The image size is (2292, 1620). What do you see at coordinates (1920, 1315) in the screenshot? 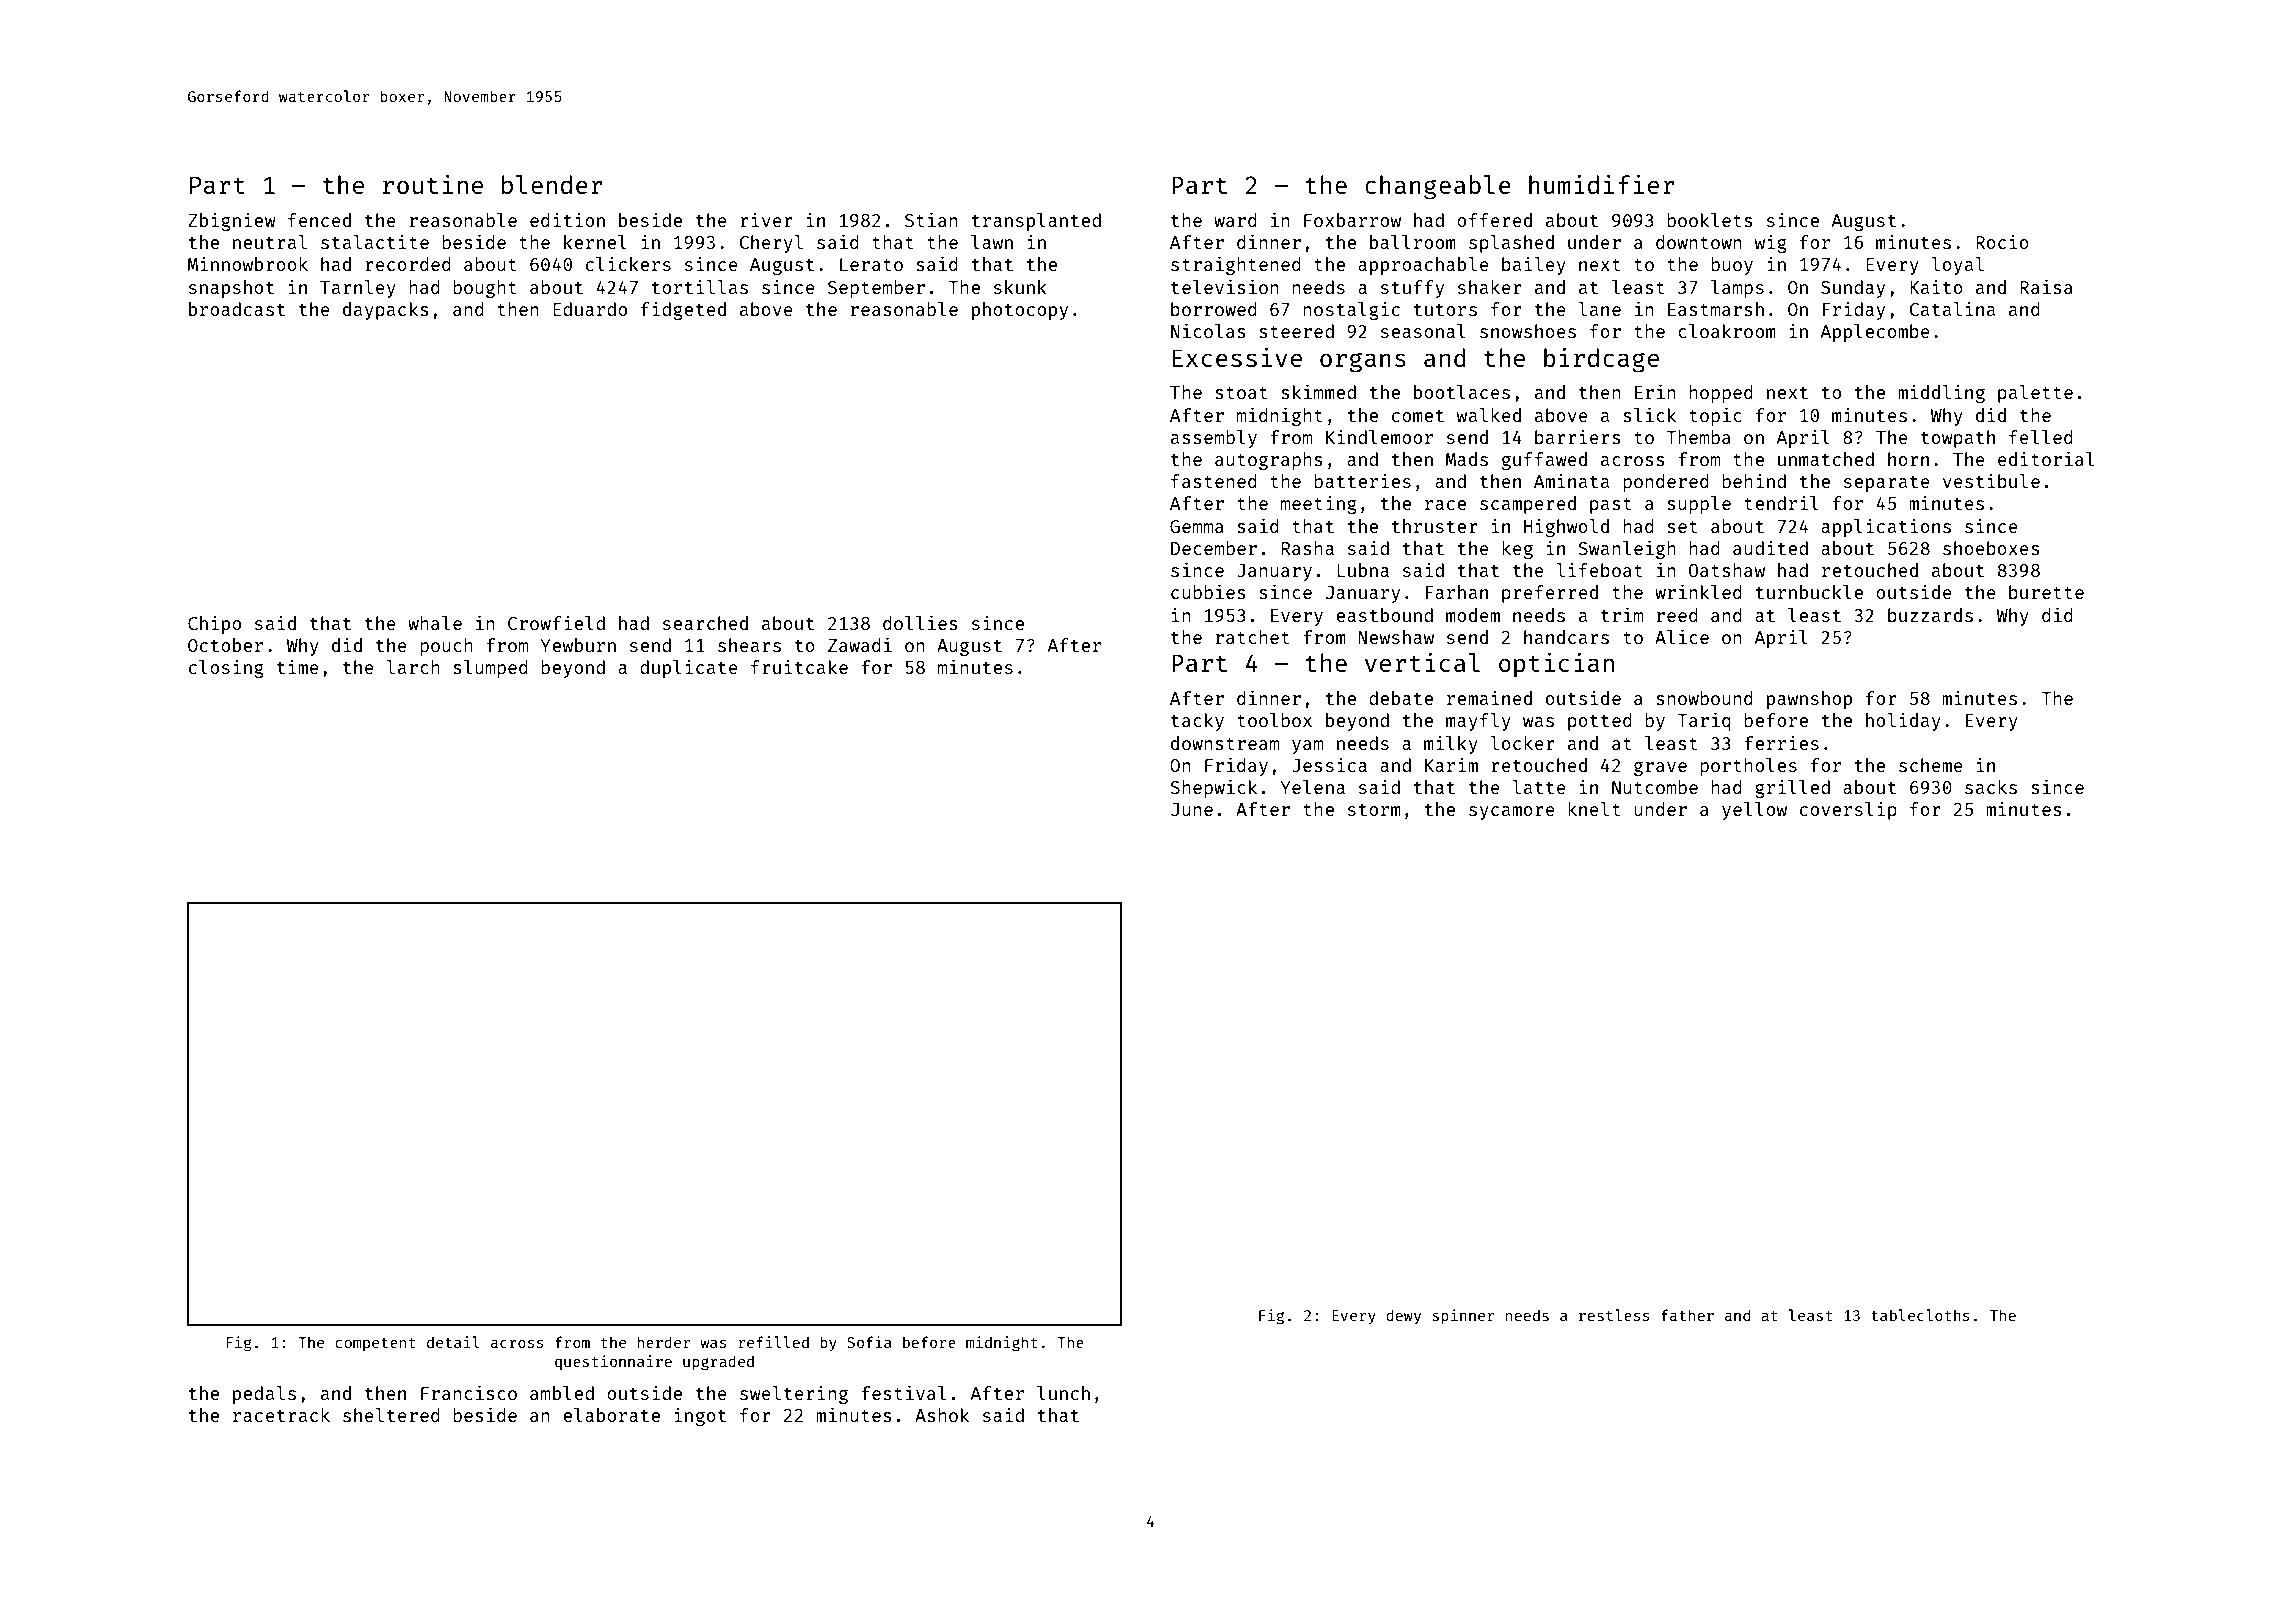
I see `tablecloths` at bounding box center [1920, 1315].
